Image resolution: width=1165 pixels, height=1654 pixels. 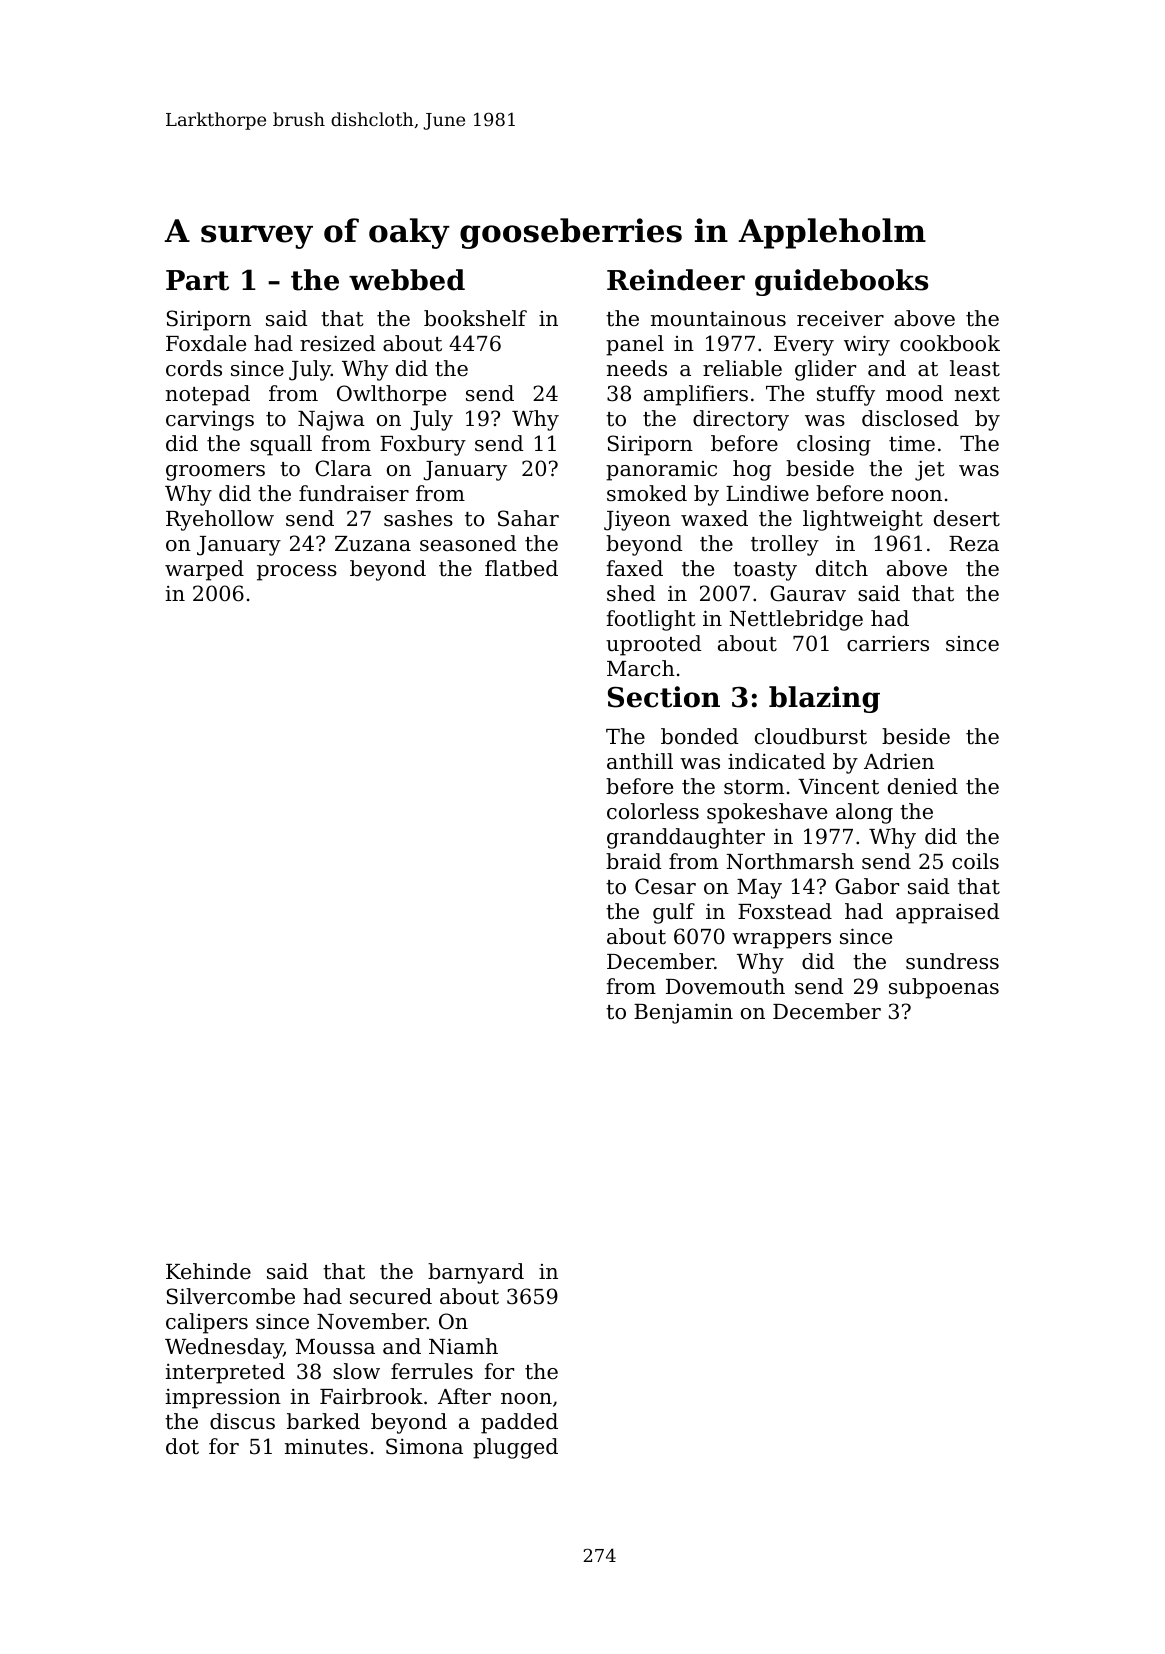 I want to click on Part, so click(x=197, y=280).
